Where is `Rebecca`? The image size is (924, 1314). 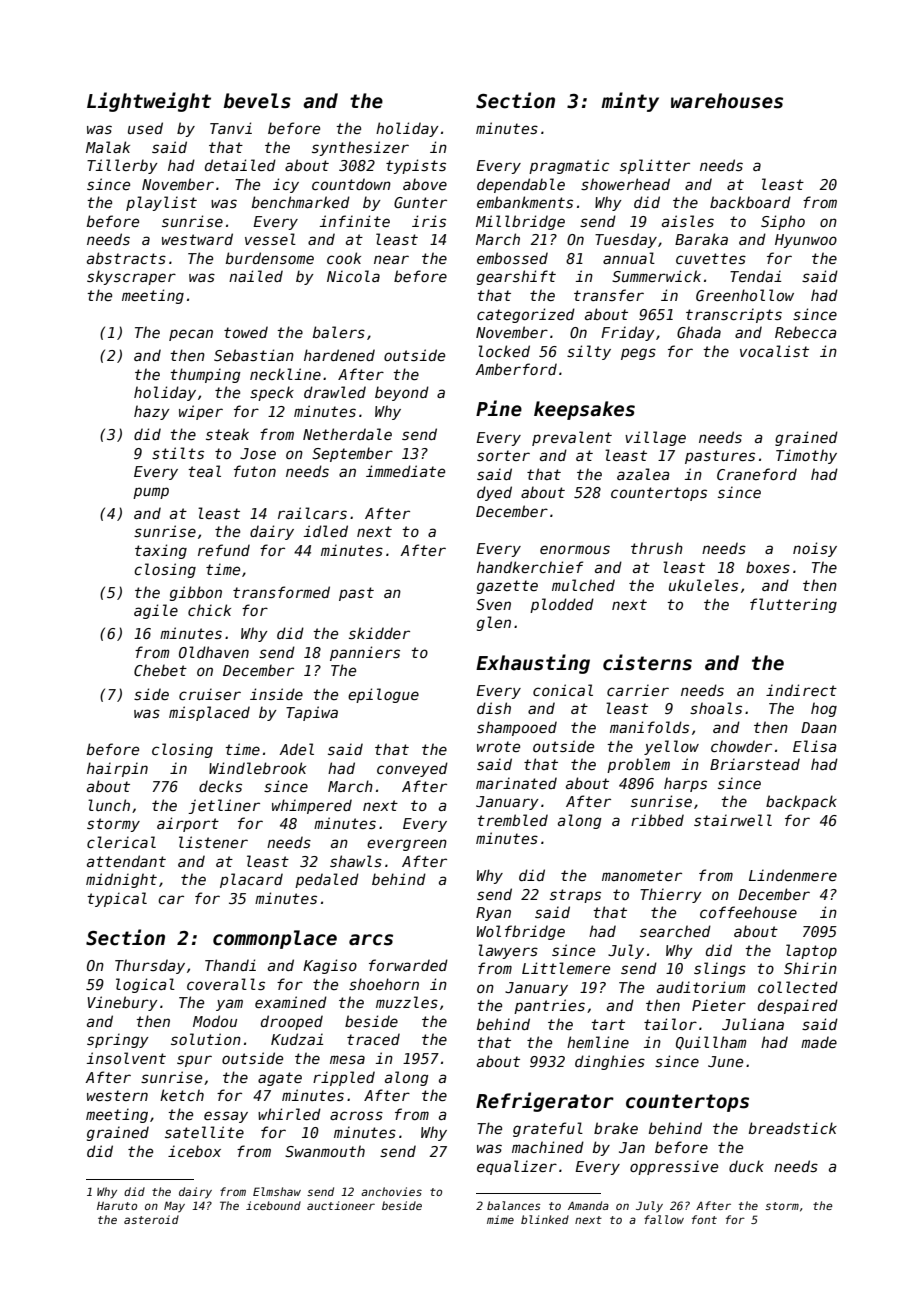
Rebecca is located at coordinates (806, 332).
